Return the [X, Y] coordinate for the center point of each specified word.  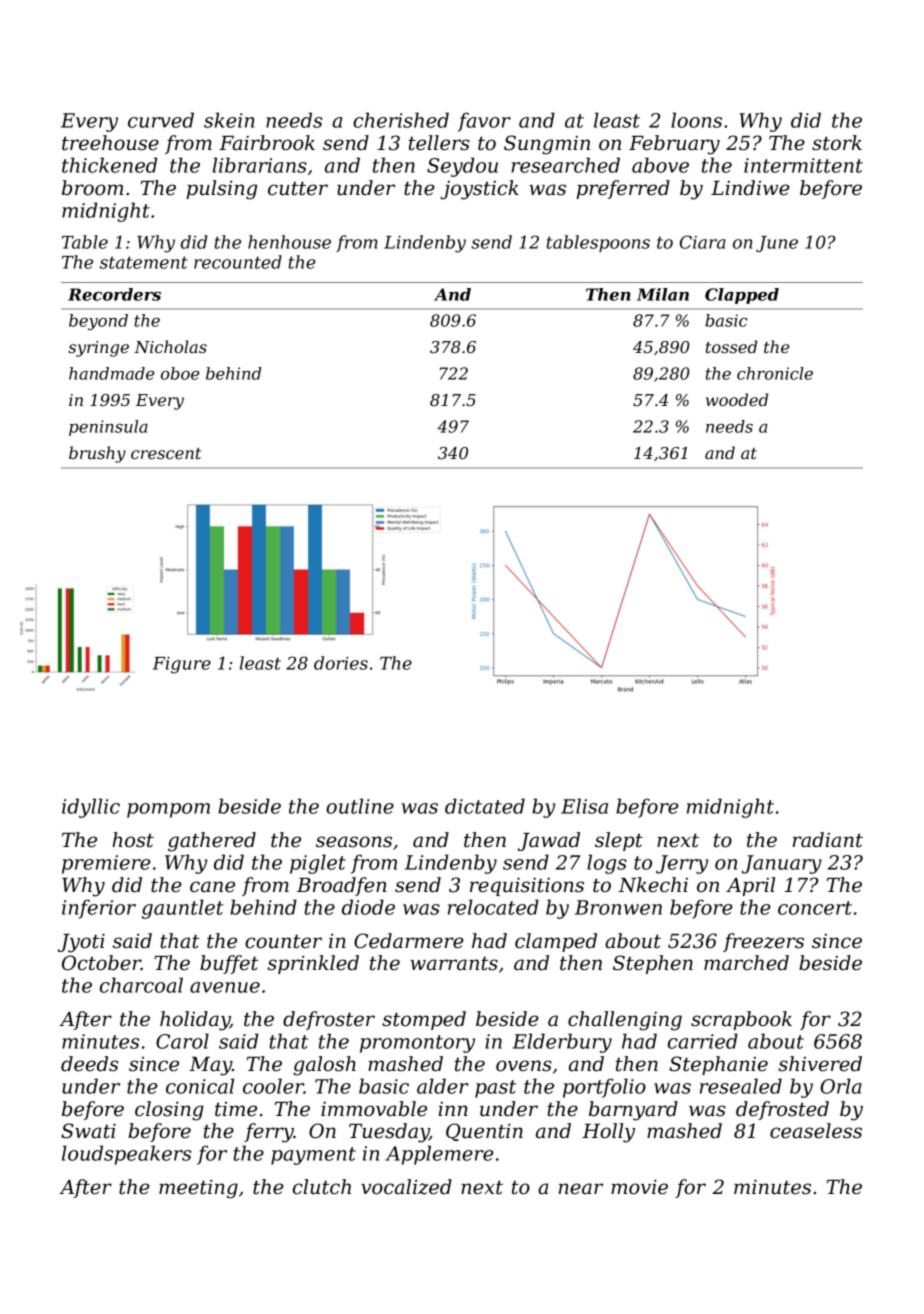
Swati [88, 1131]
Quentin [484, 1132]
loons [696, 120]
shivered [820, 1064]
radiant [828, 840]
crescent [166, 453]
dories [341, 663]
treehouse [110, 143]
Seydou [462, 167]
